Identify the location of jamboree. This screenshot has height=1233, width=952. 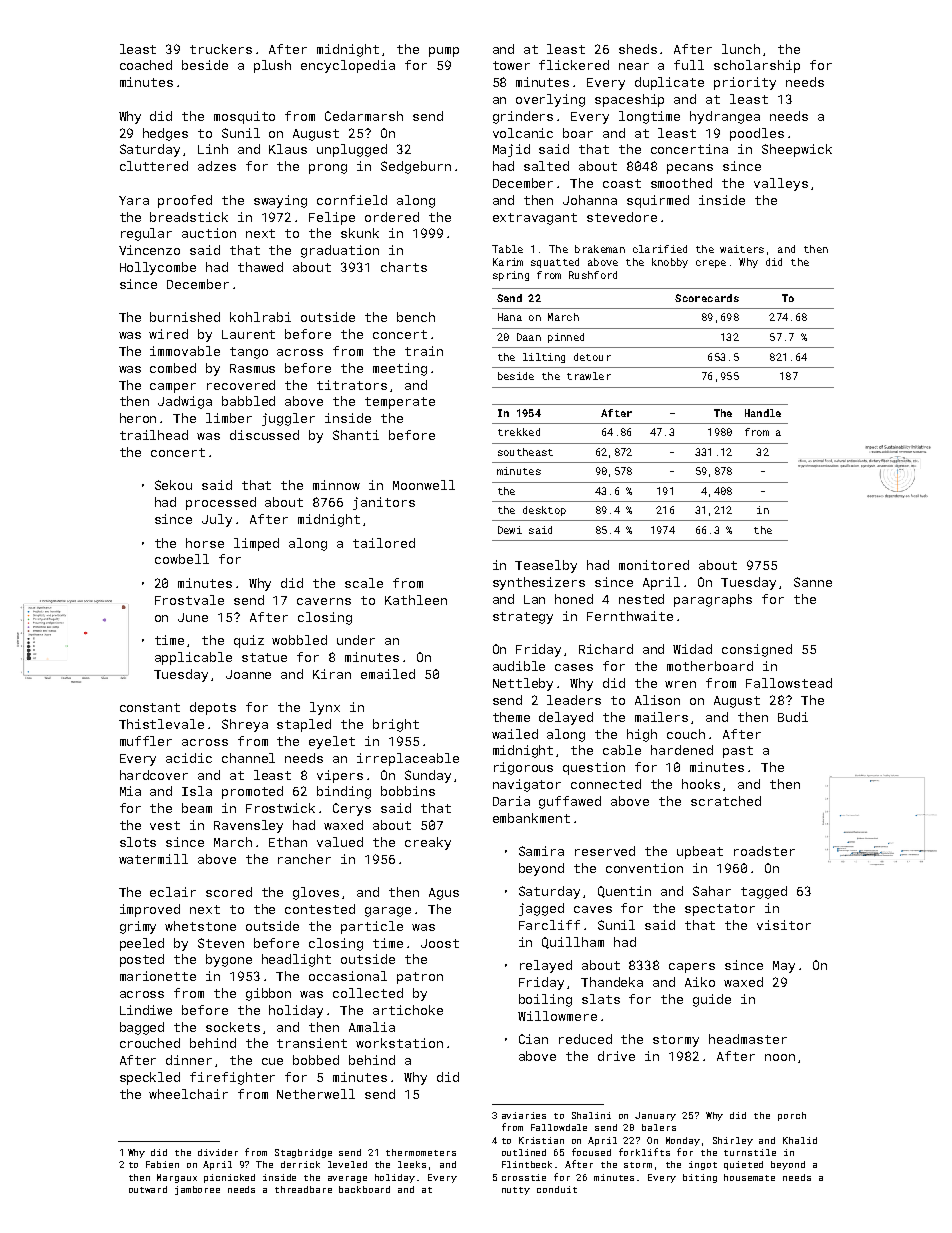
(197, 1190).
